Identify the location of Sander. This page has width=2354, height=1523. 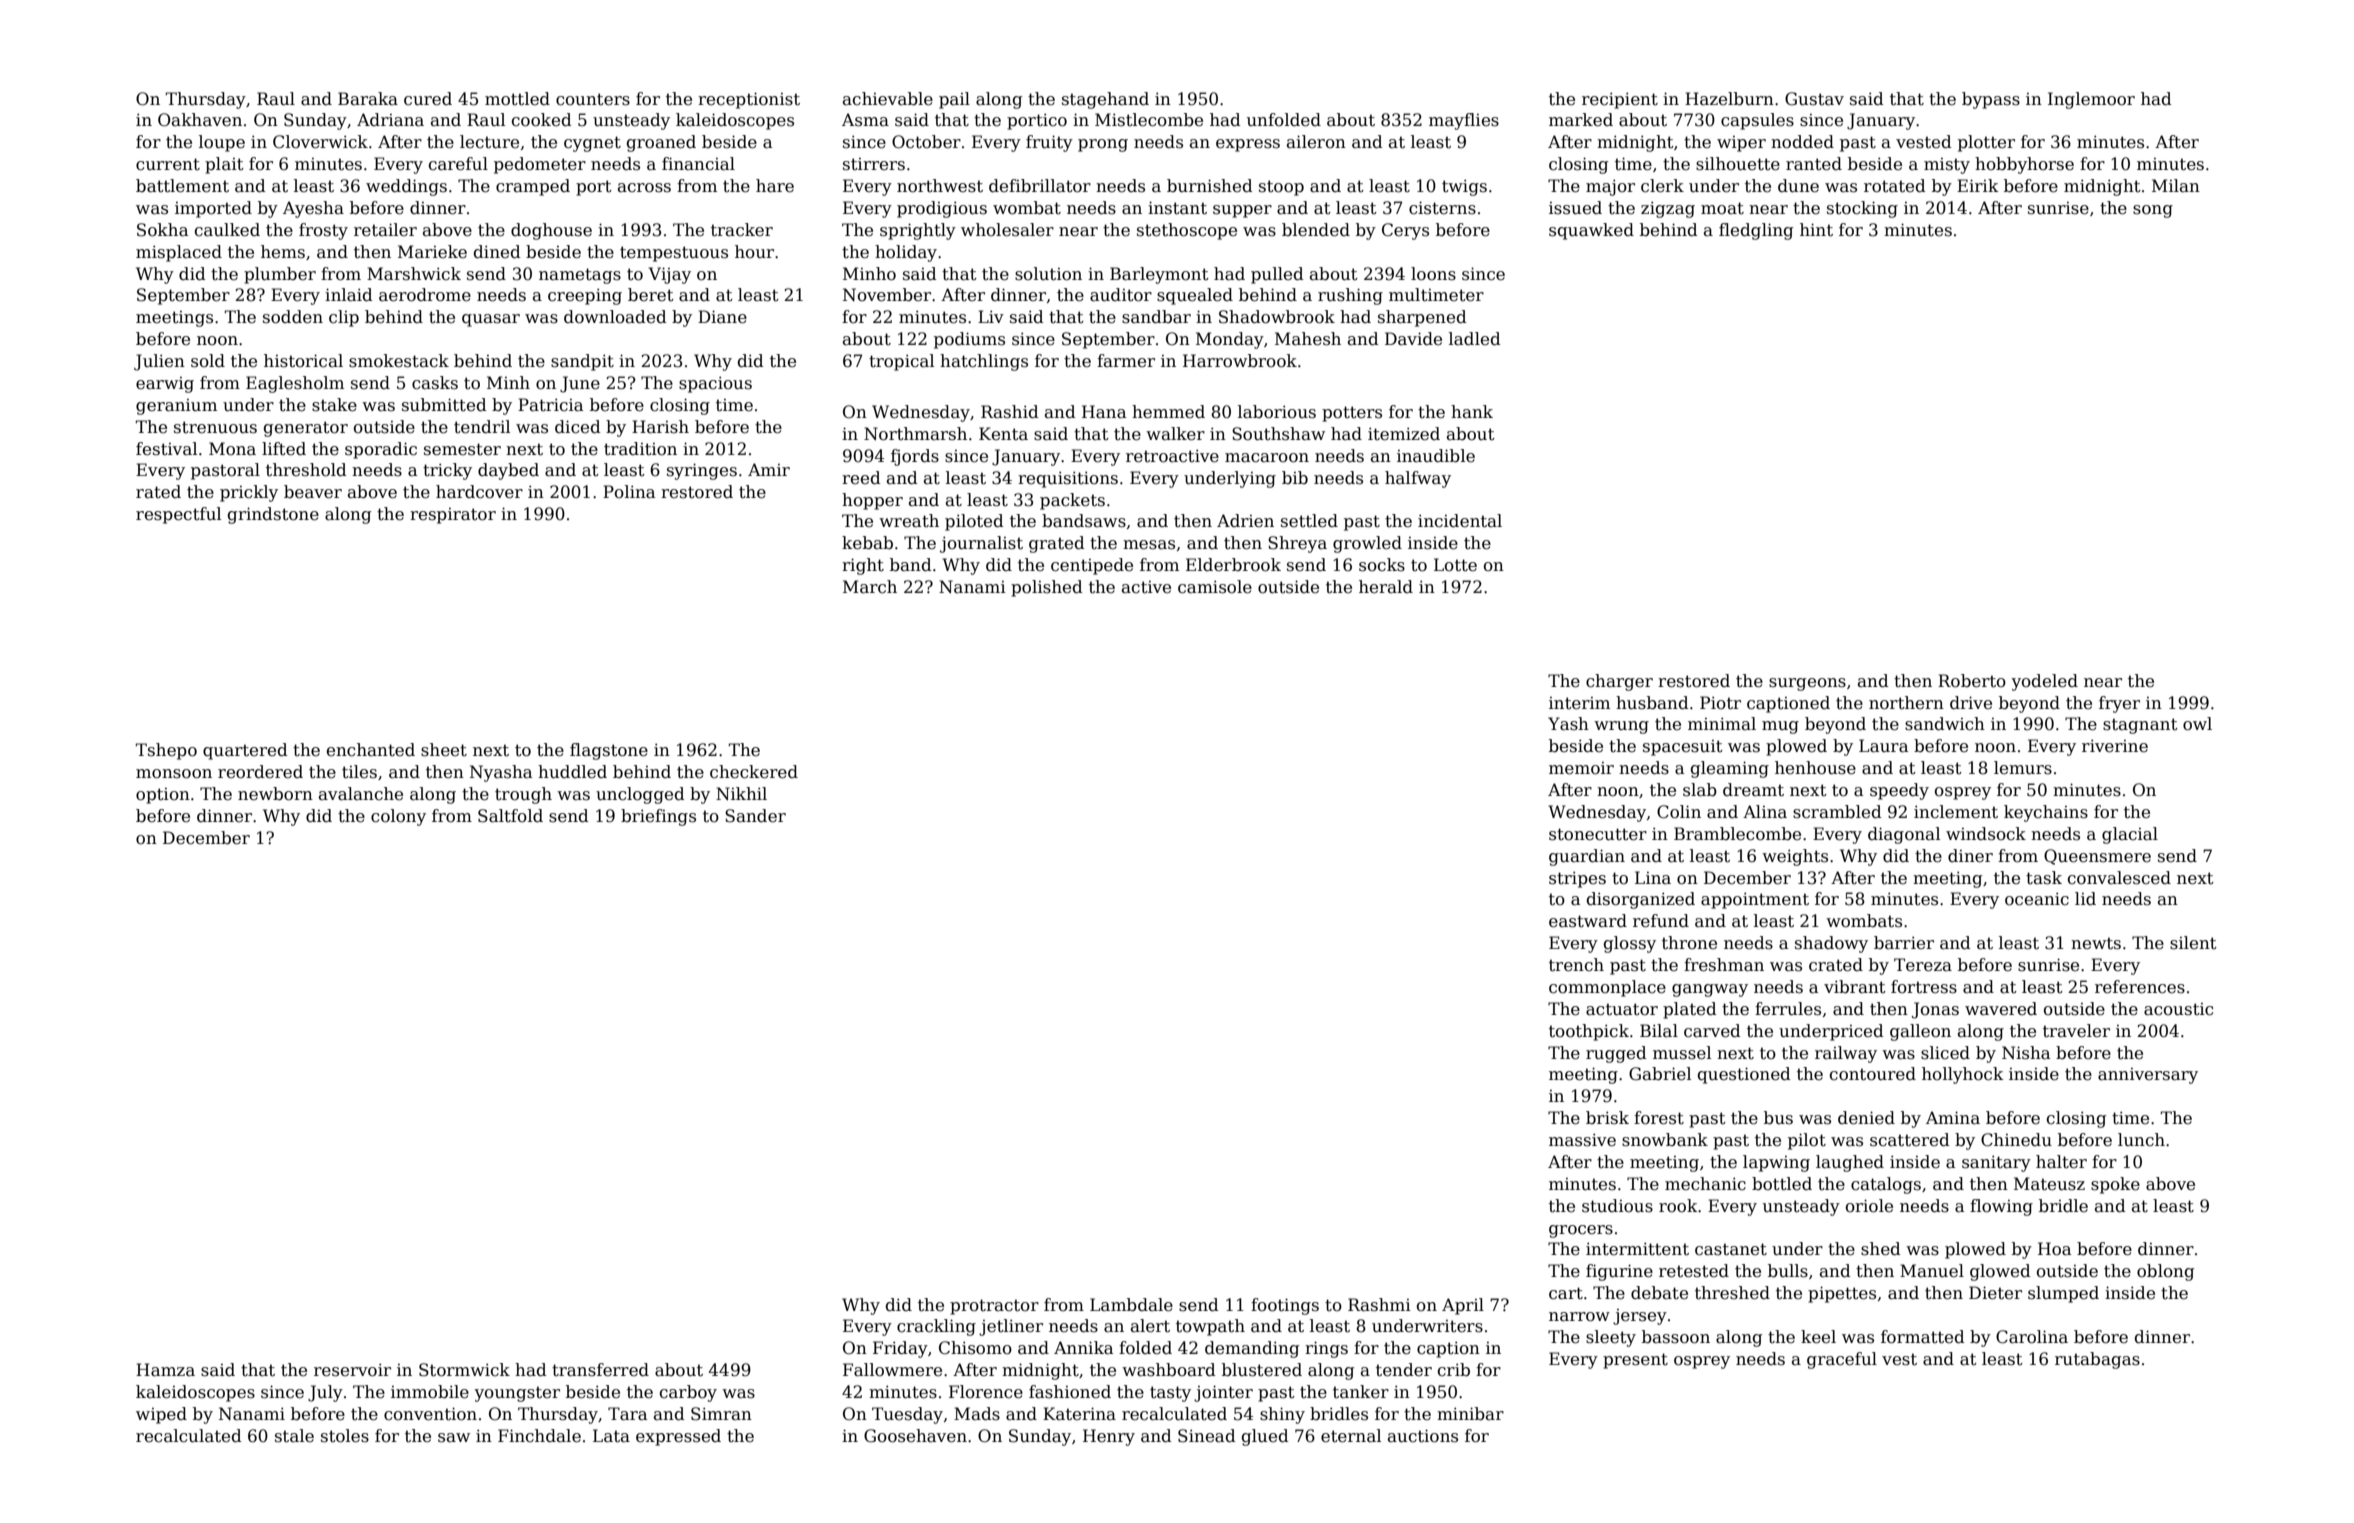
(755, 816).
